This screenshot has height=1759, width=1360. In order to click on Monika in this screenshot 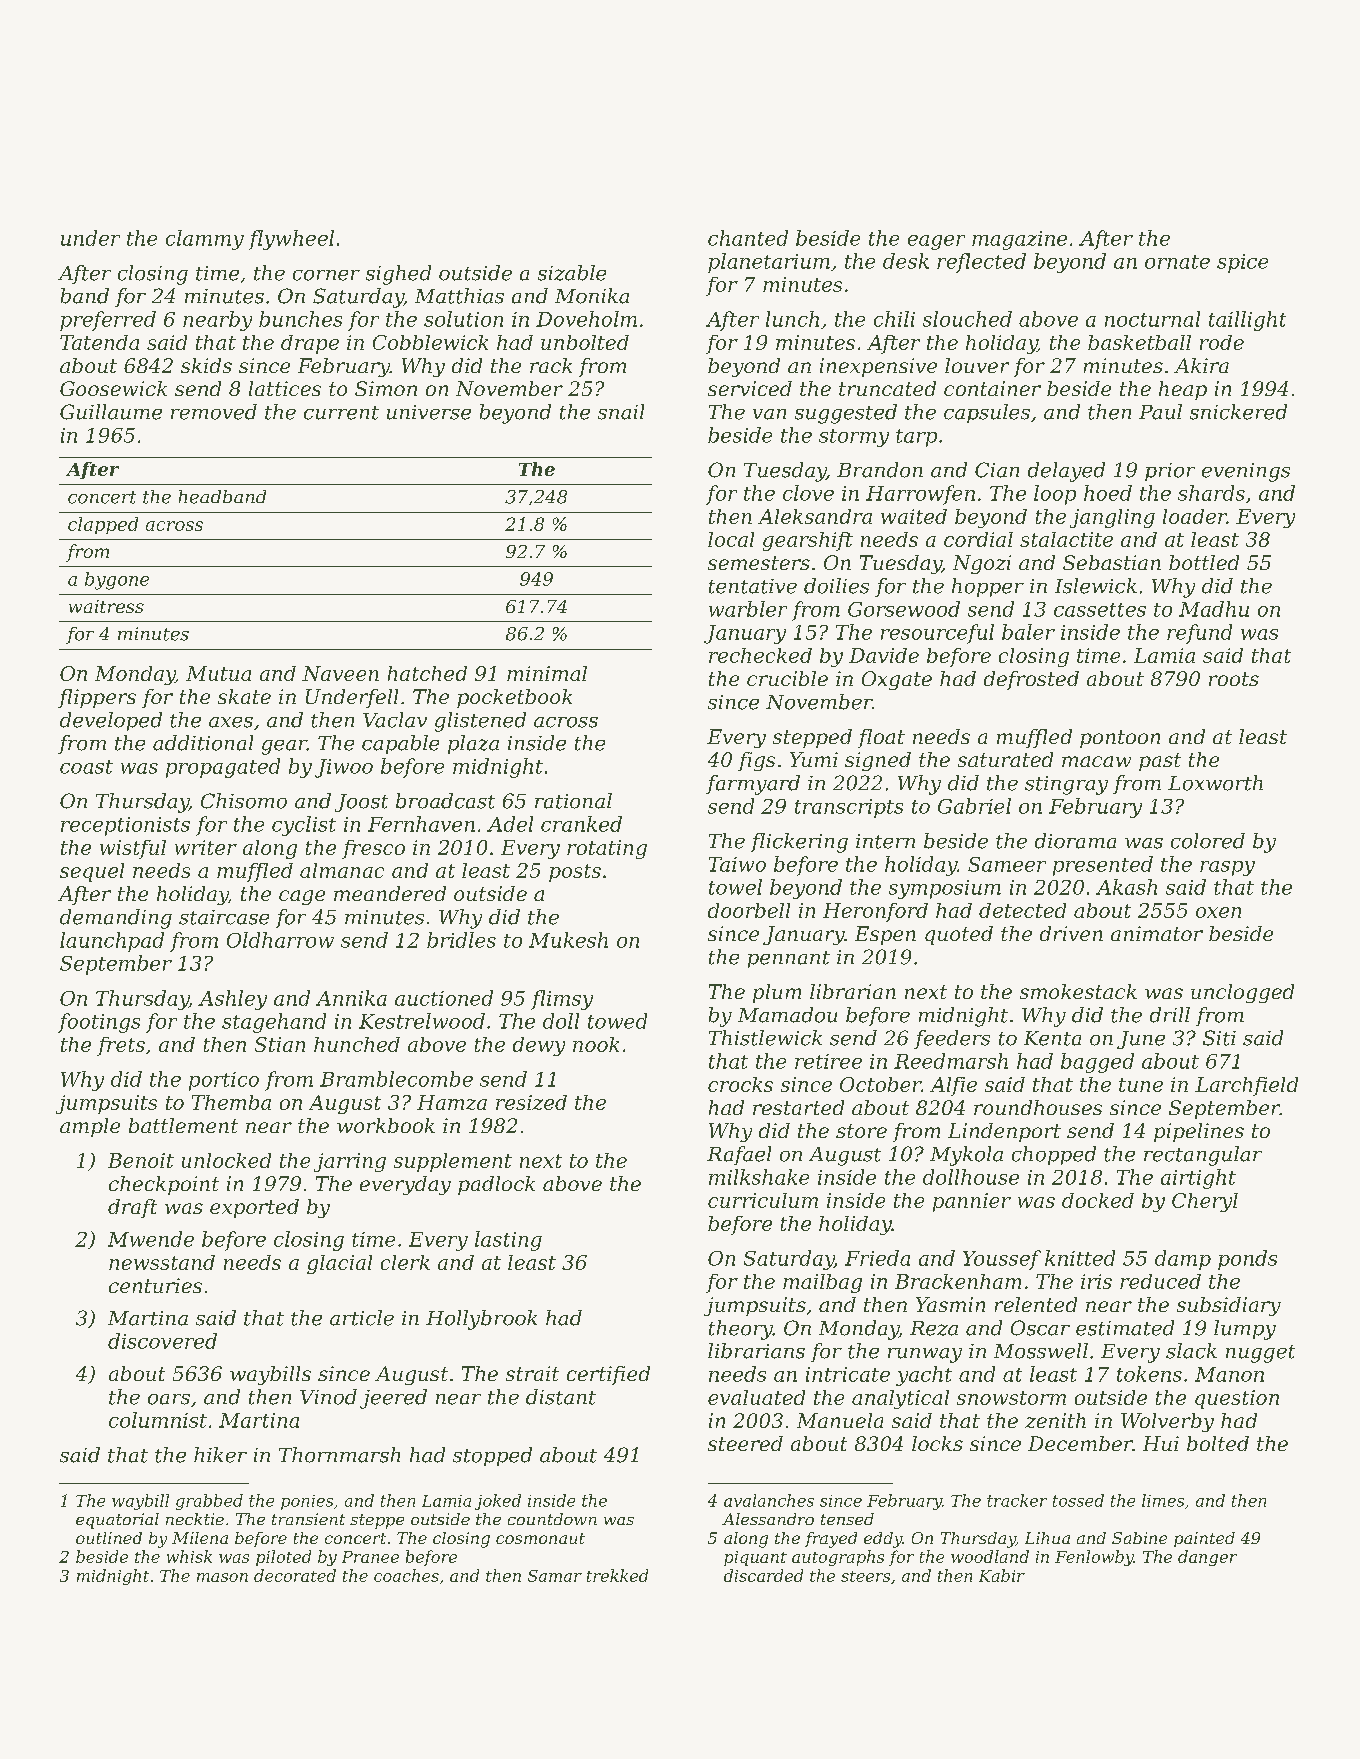, I will do `click(592, 296)`.
